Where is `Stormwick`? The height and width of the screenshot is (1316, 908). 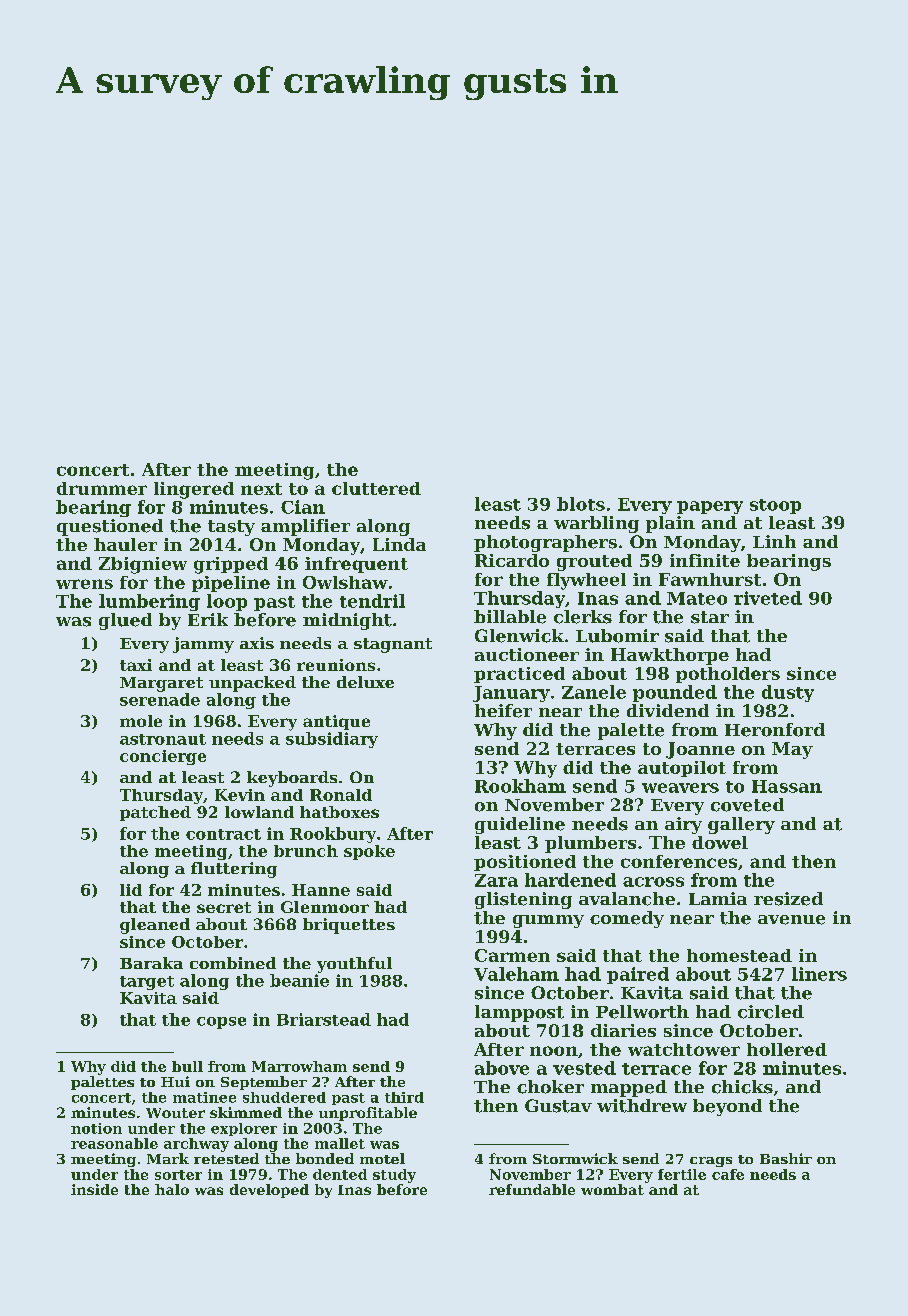
Stormwick is located at coordinates (575, 1158).
